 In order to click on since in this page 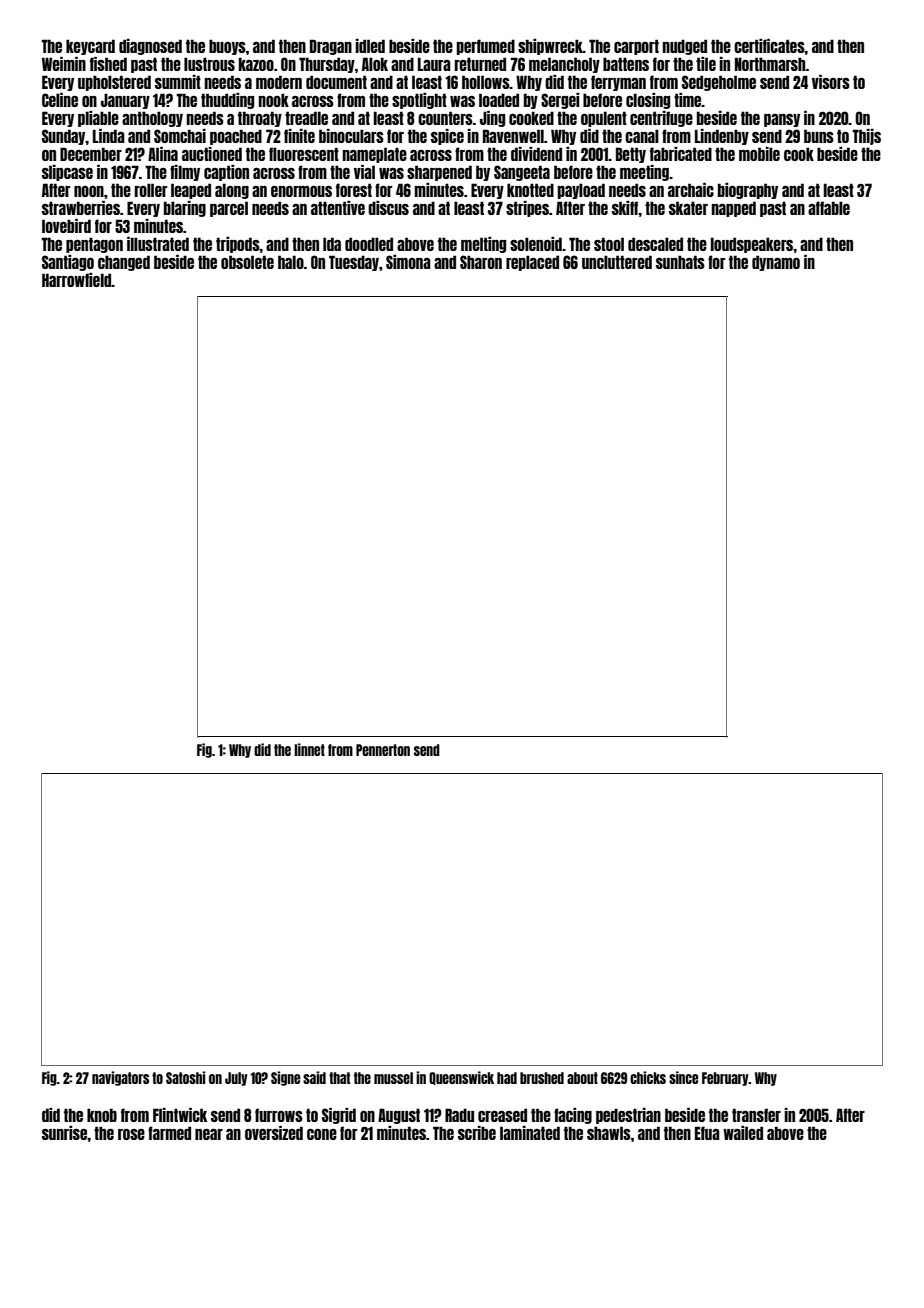, I will do `click(683, 1077)`.
